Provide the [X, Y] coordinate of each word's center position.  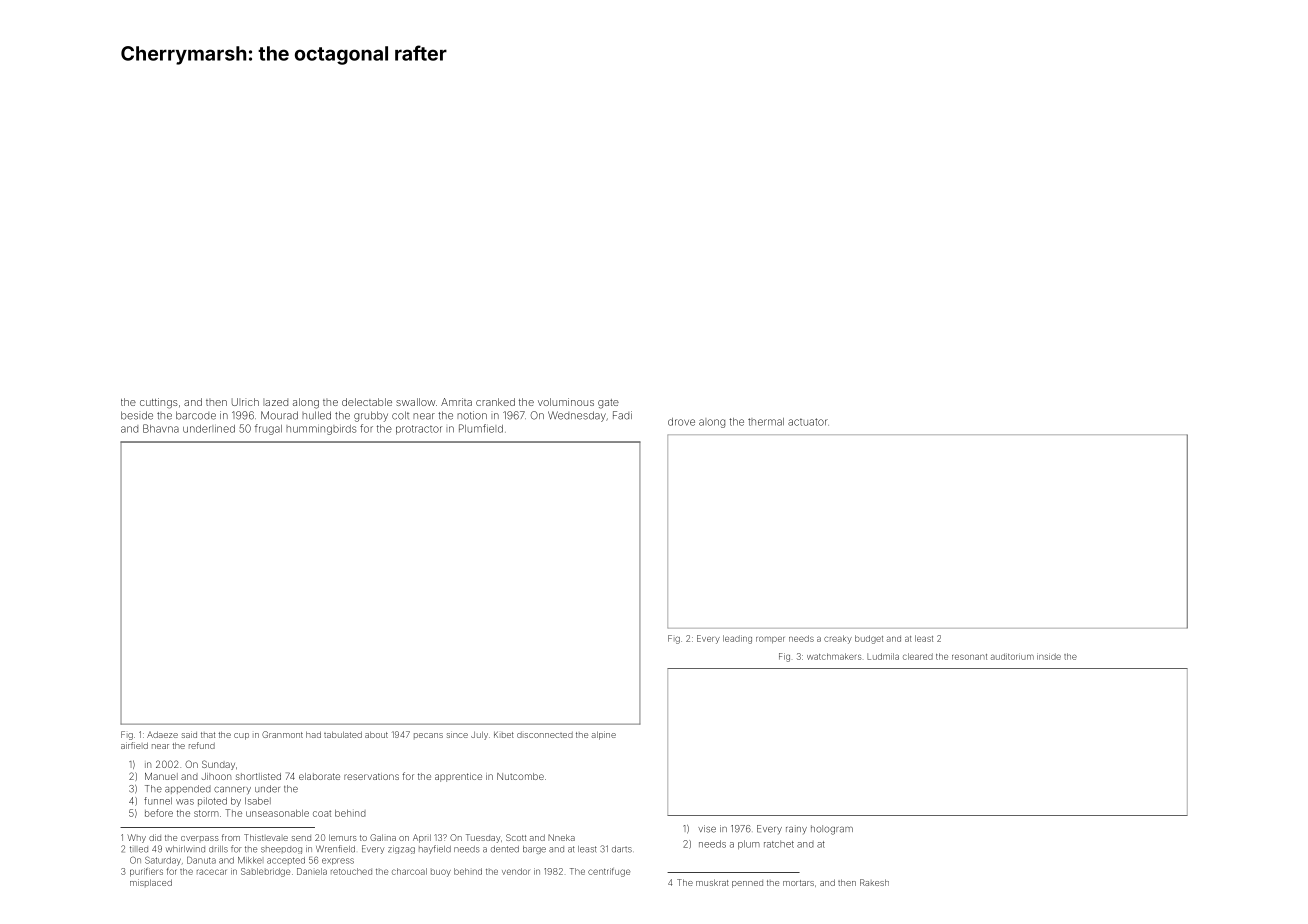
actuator [808, 422]
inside [1049, 656]
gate [608, 404]
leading [737, 639]
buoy [441, 873]
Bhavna [161, 428]
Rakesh [874, 882]
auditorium [1012, 656]
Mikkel [250, 860]
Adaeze [162, 734]
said [189, 734]
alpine [603, 735]
